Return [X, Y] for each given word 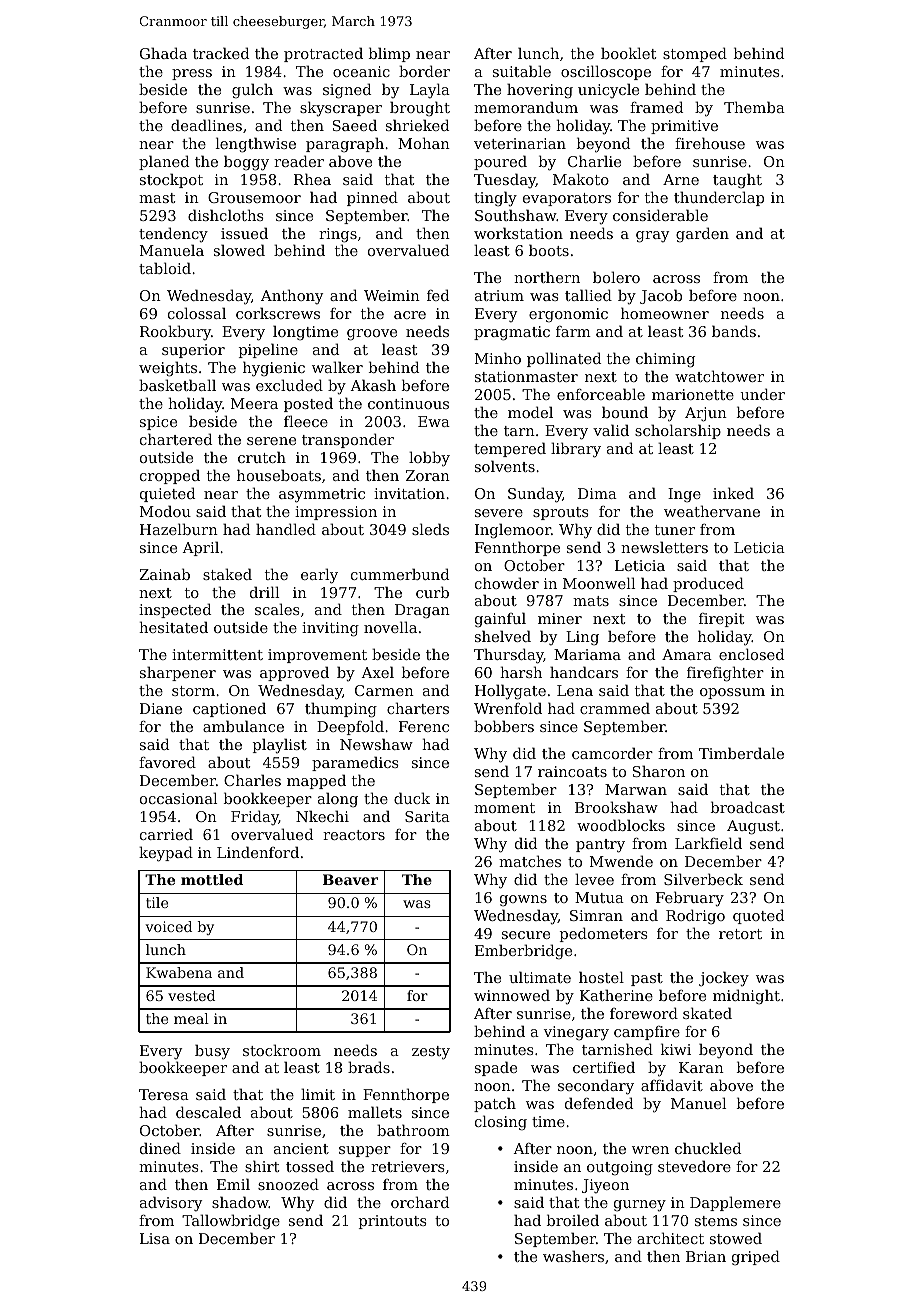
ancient [301, 1148]
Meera [254, 403]
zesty [431, 1053]
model [530, 412]
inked [733, 493]
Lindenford [258, 852]
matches [530, 861]
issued [244, 233]
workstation [518, 233]
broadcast [748, 807]
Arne [681, 179]
